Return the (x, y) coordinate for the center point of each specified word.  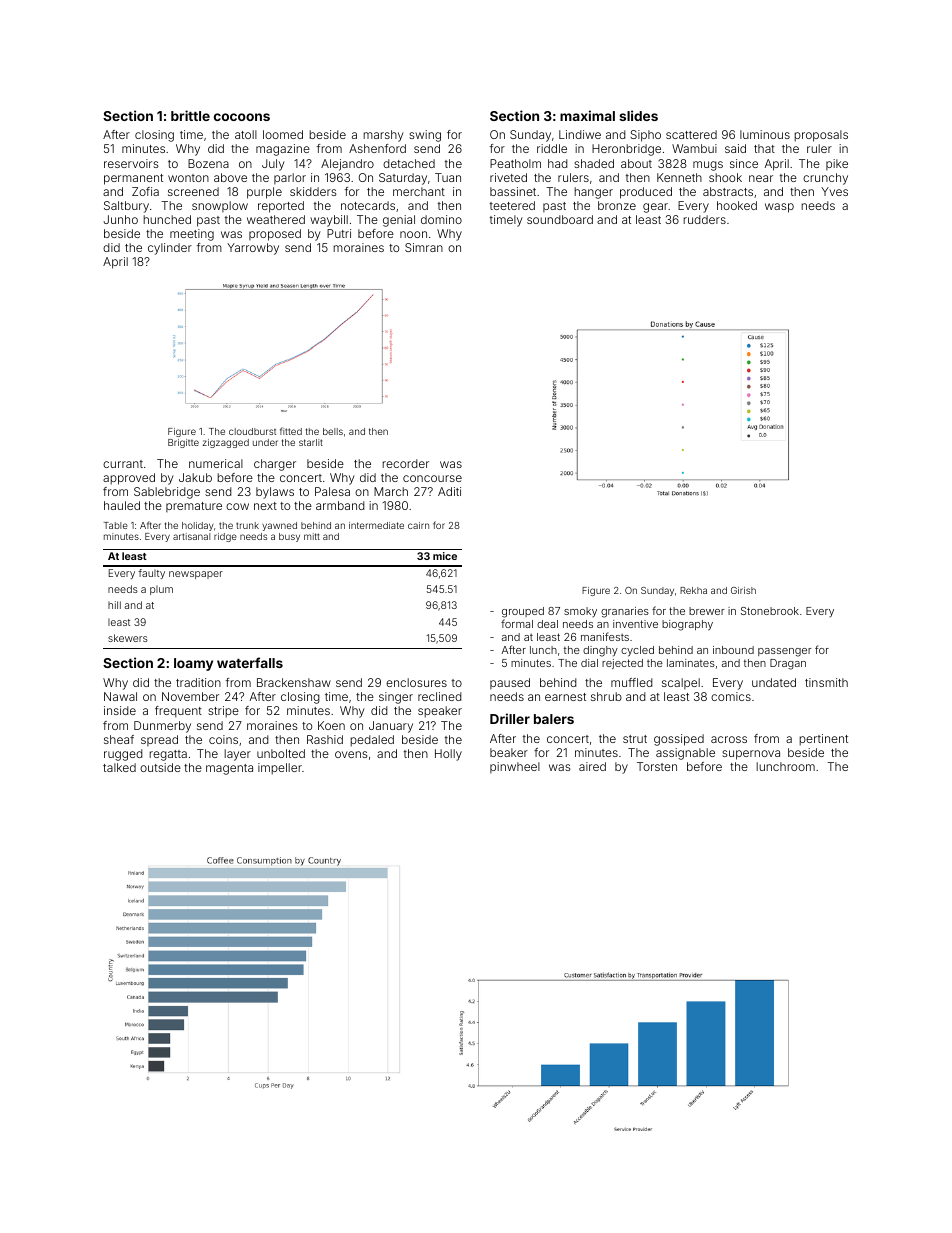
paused (510, 683)
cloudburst (252, 431)
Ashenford (377, 148)
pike (837, 164)
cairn (418, 525)
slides (638, 115)
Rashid (325, 739)
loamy (193, 664)
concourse (432, 478)
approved (129, 479)
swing (425, 136)
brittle (190, 115)
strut (635, 739)
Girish (743, 590)
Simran (424, 247)
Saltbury (126, 207)
